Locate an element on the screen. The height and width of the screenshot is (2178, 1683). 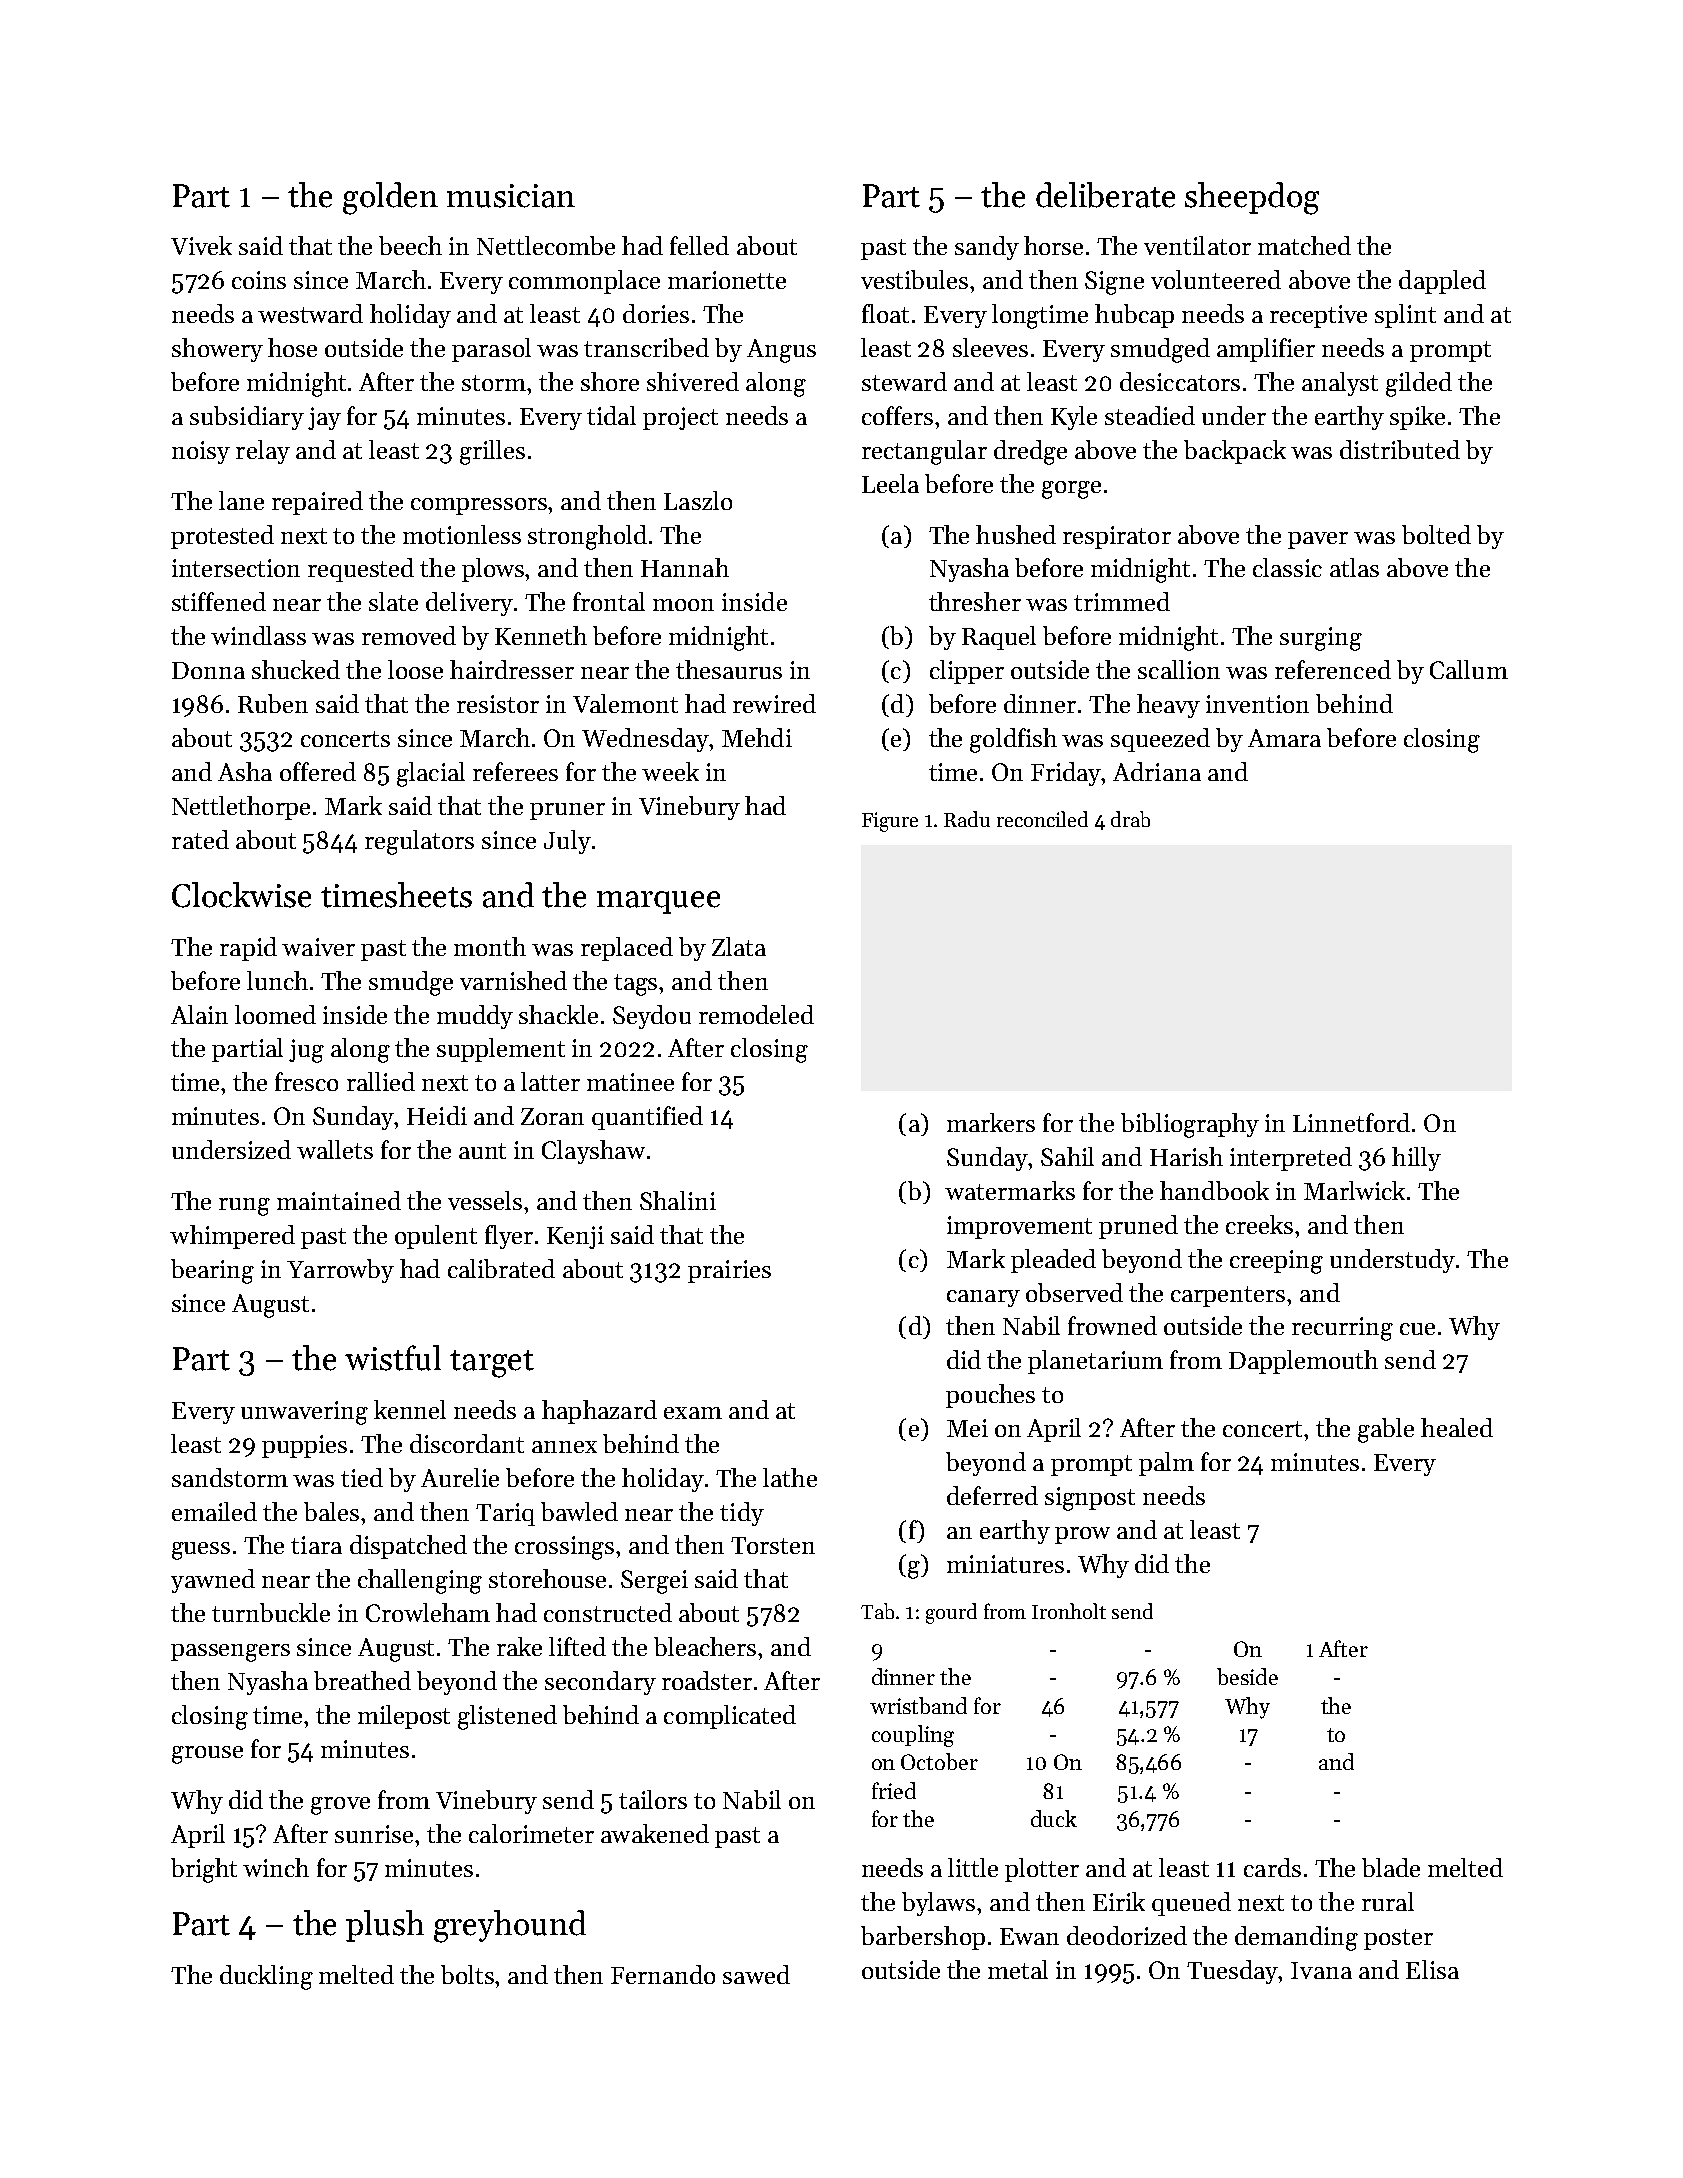
rural is located at coordinates (1388, 1901).
